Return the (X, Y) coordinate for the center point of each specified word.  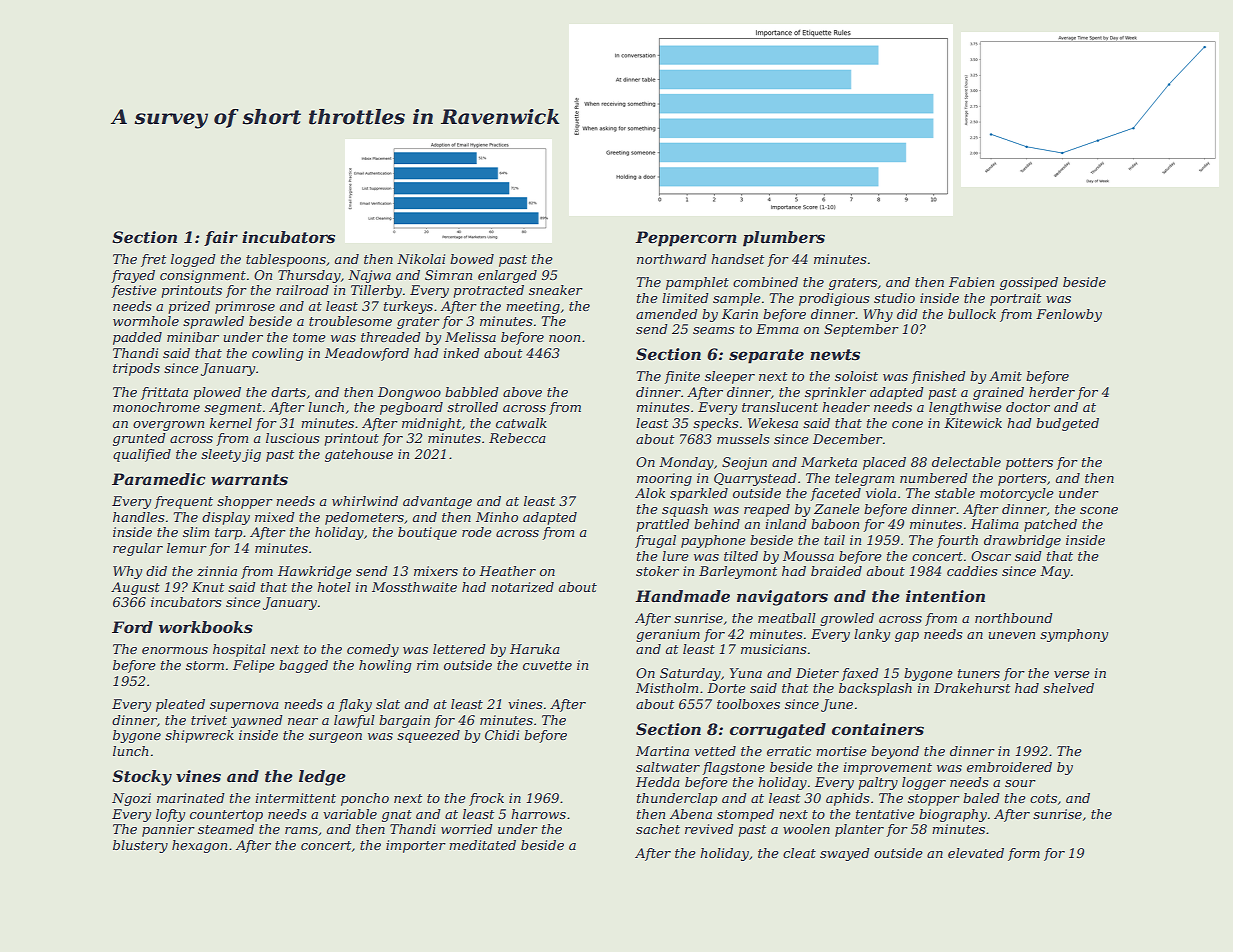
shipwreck (199, 736)
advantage (437, 502)
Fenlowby (1069, 315)
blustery (140, 846)
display (226, 518)
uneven (1011, 635)
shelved (1068, 688)
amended (667, 314)
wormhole (146, 321)
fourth (957, 541)
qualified (142, 455)
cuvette (547, 665)
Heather (507, 571)
